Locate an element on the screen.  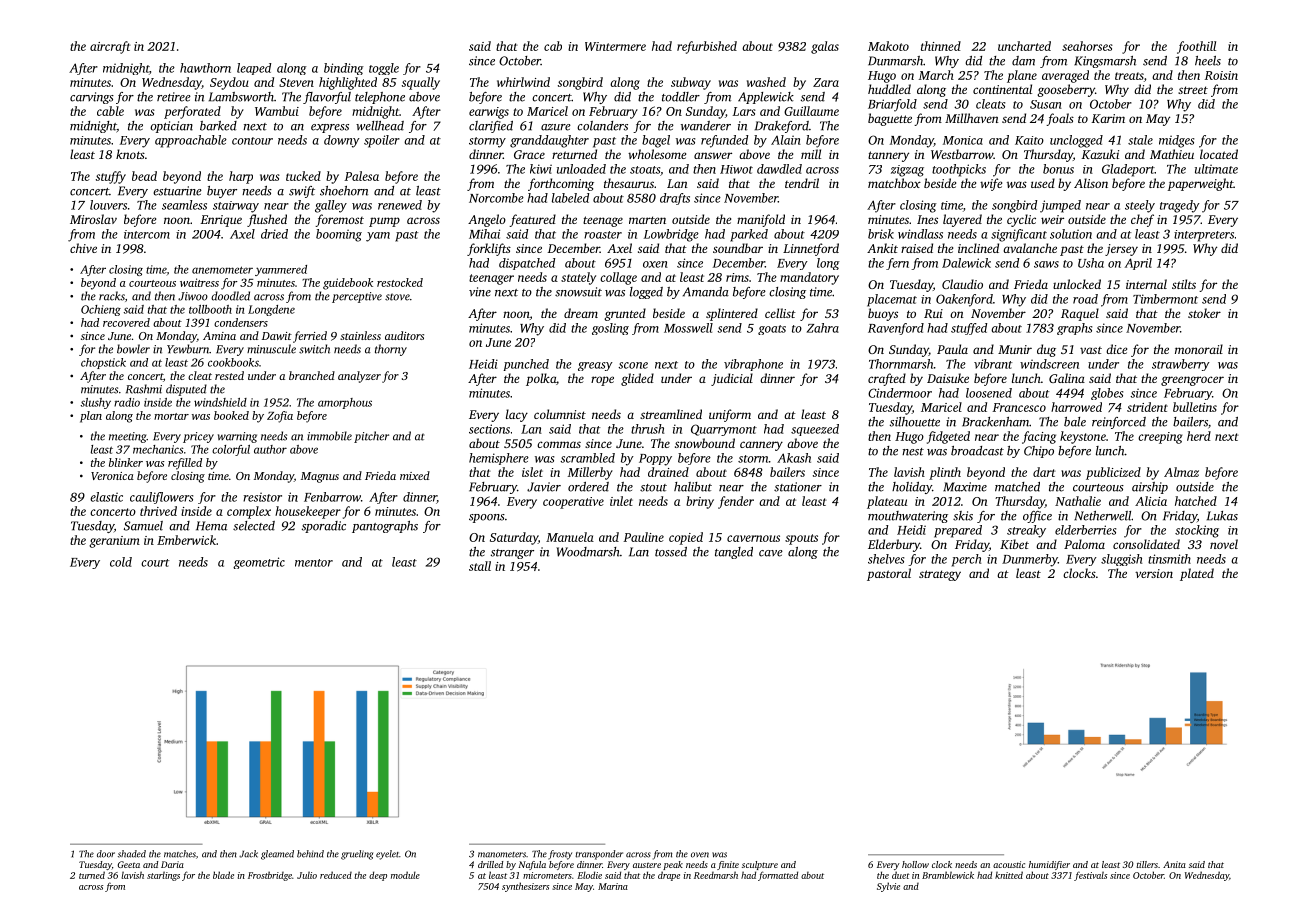
guidebook is located at coordinates (348, 284).
